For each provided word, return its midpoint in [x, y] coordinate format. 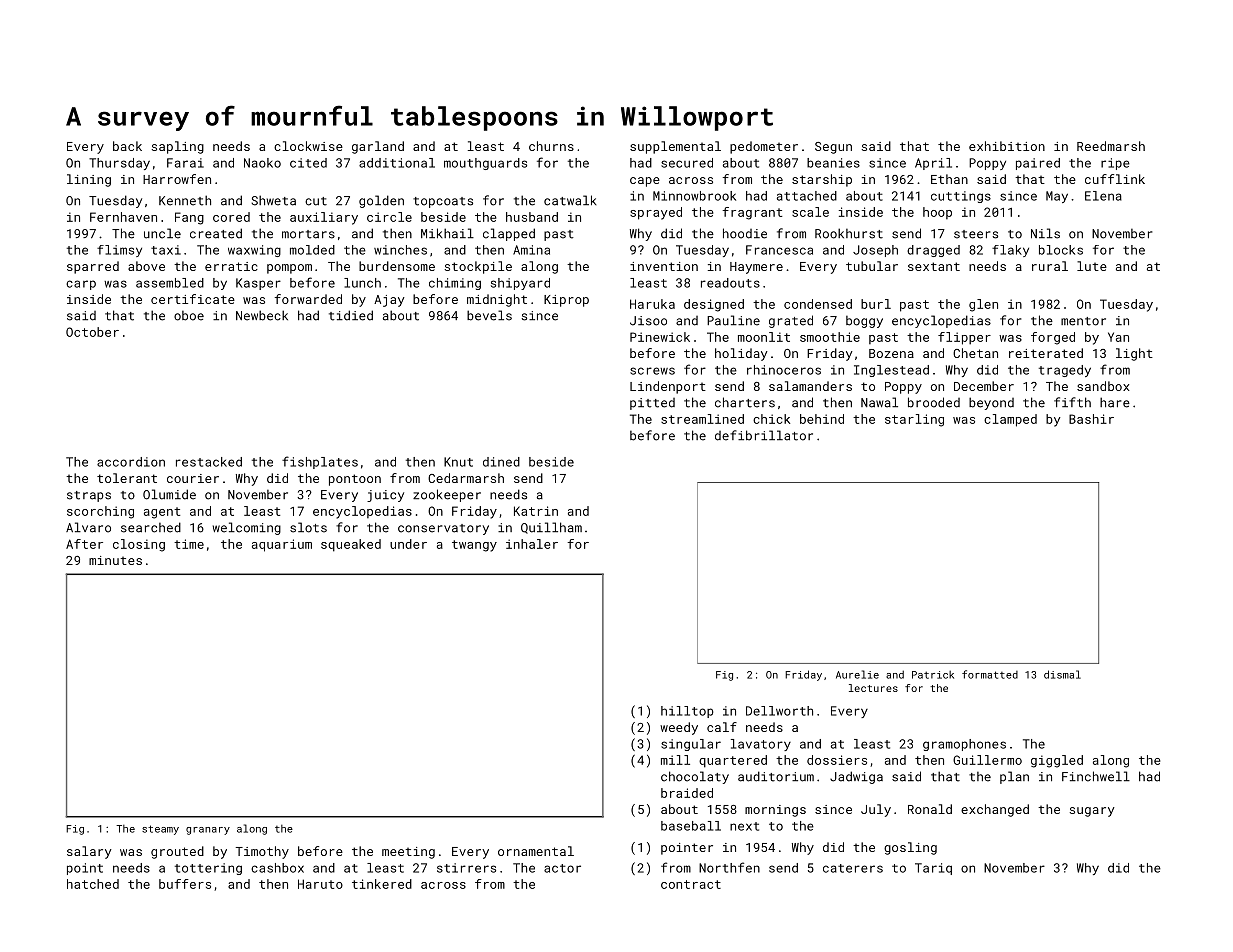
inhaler [532, 544]
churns [551, 146]
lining [89, 180]
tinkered [382, 884]
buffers [185, 884]
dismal [1062, 674]
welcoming [247, 528]
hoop [937, 213]
